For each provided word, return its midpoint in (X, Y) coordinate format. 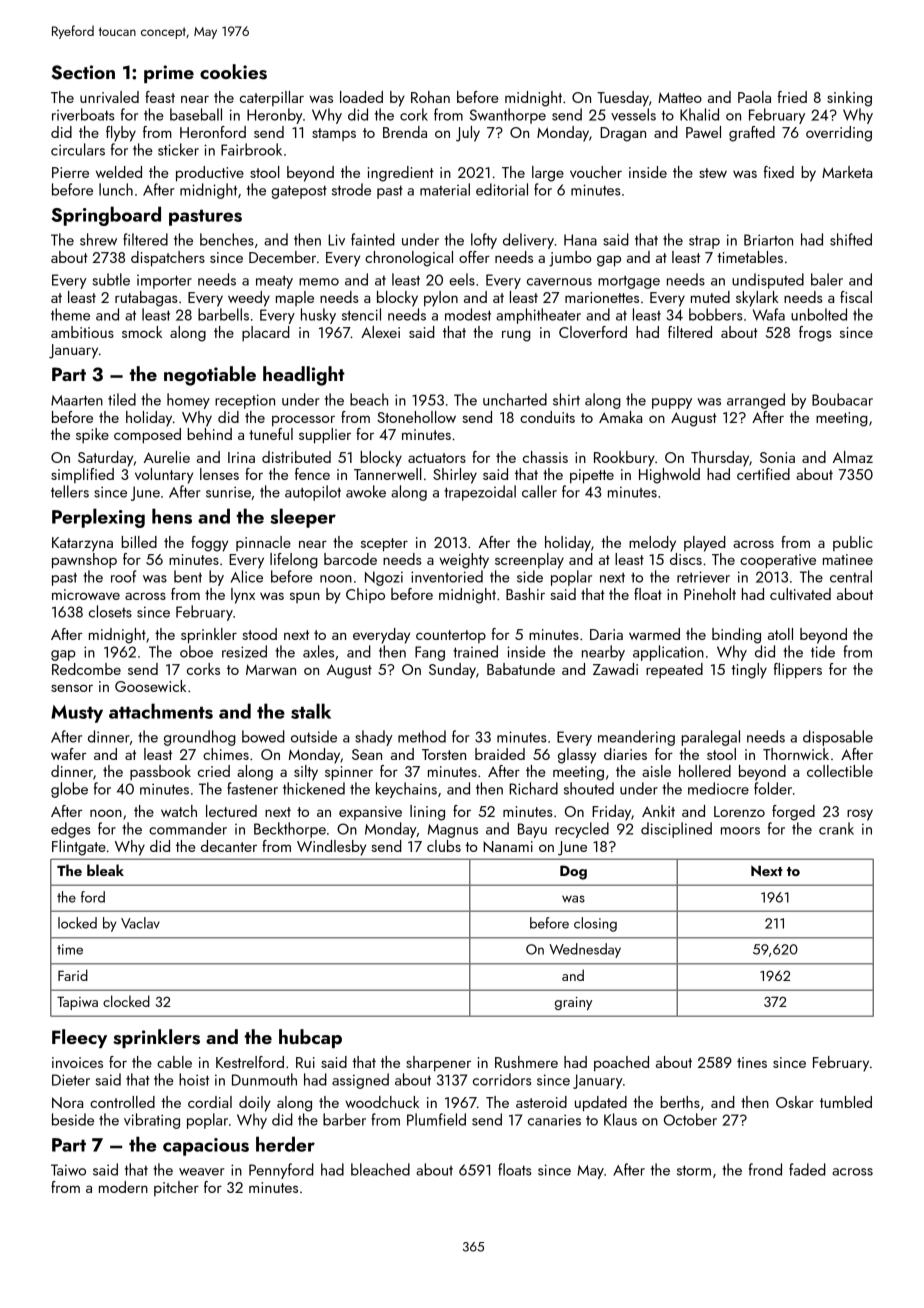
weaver (202, 1172)
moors (740, 831)
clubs (444, 846)
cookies (233, 72)
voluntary (164, 476)
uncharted (515, 399)
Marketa (847, 172)
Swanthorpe (508, 116)
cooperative (778, 561)
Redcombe (86, 669)
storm (694, 1170)
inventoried (447, 576)
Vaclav (140, 923)
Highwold (669, 476)
